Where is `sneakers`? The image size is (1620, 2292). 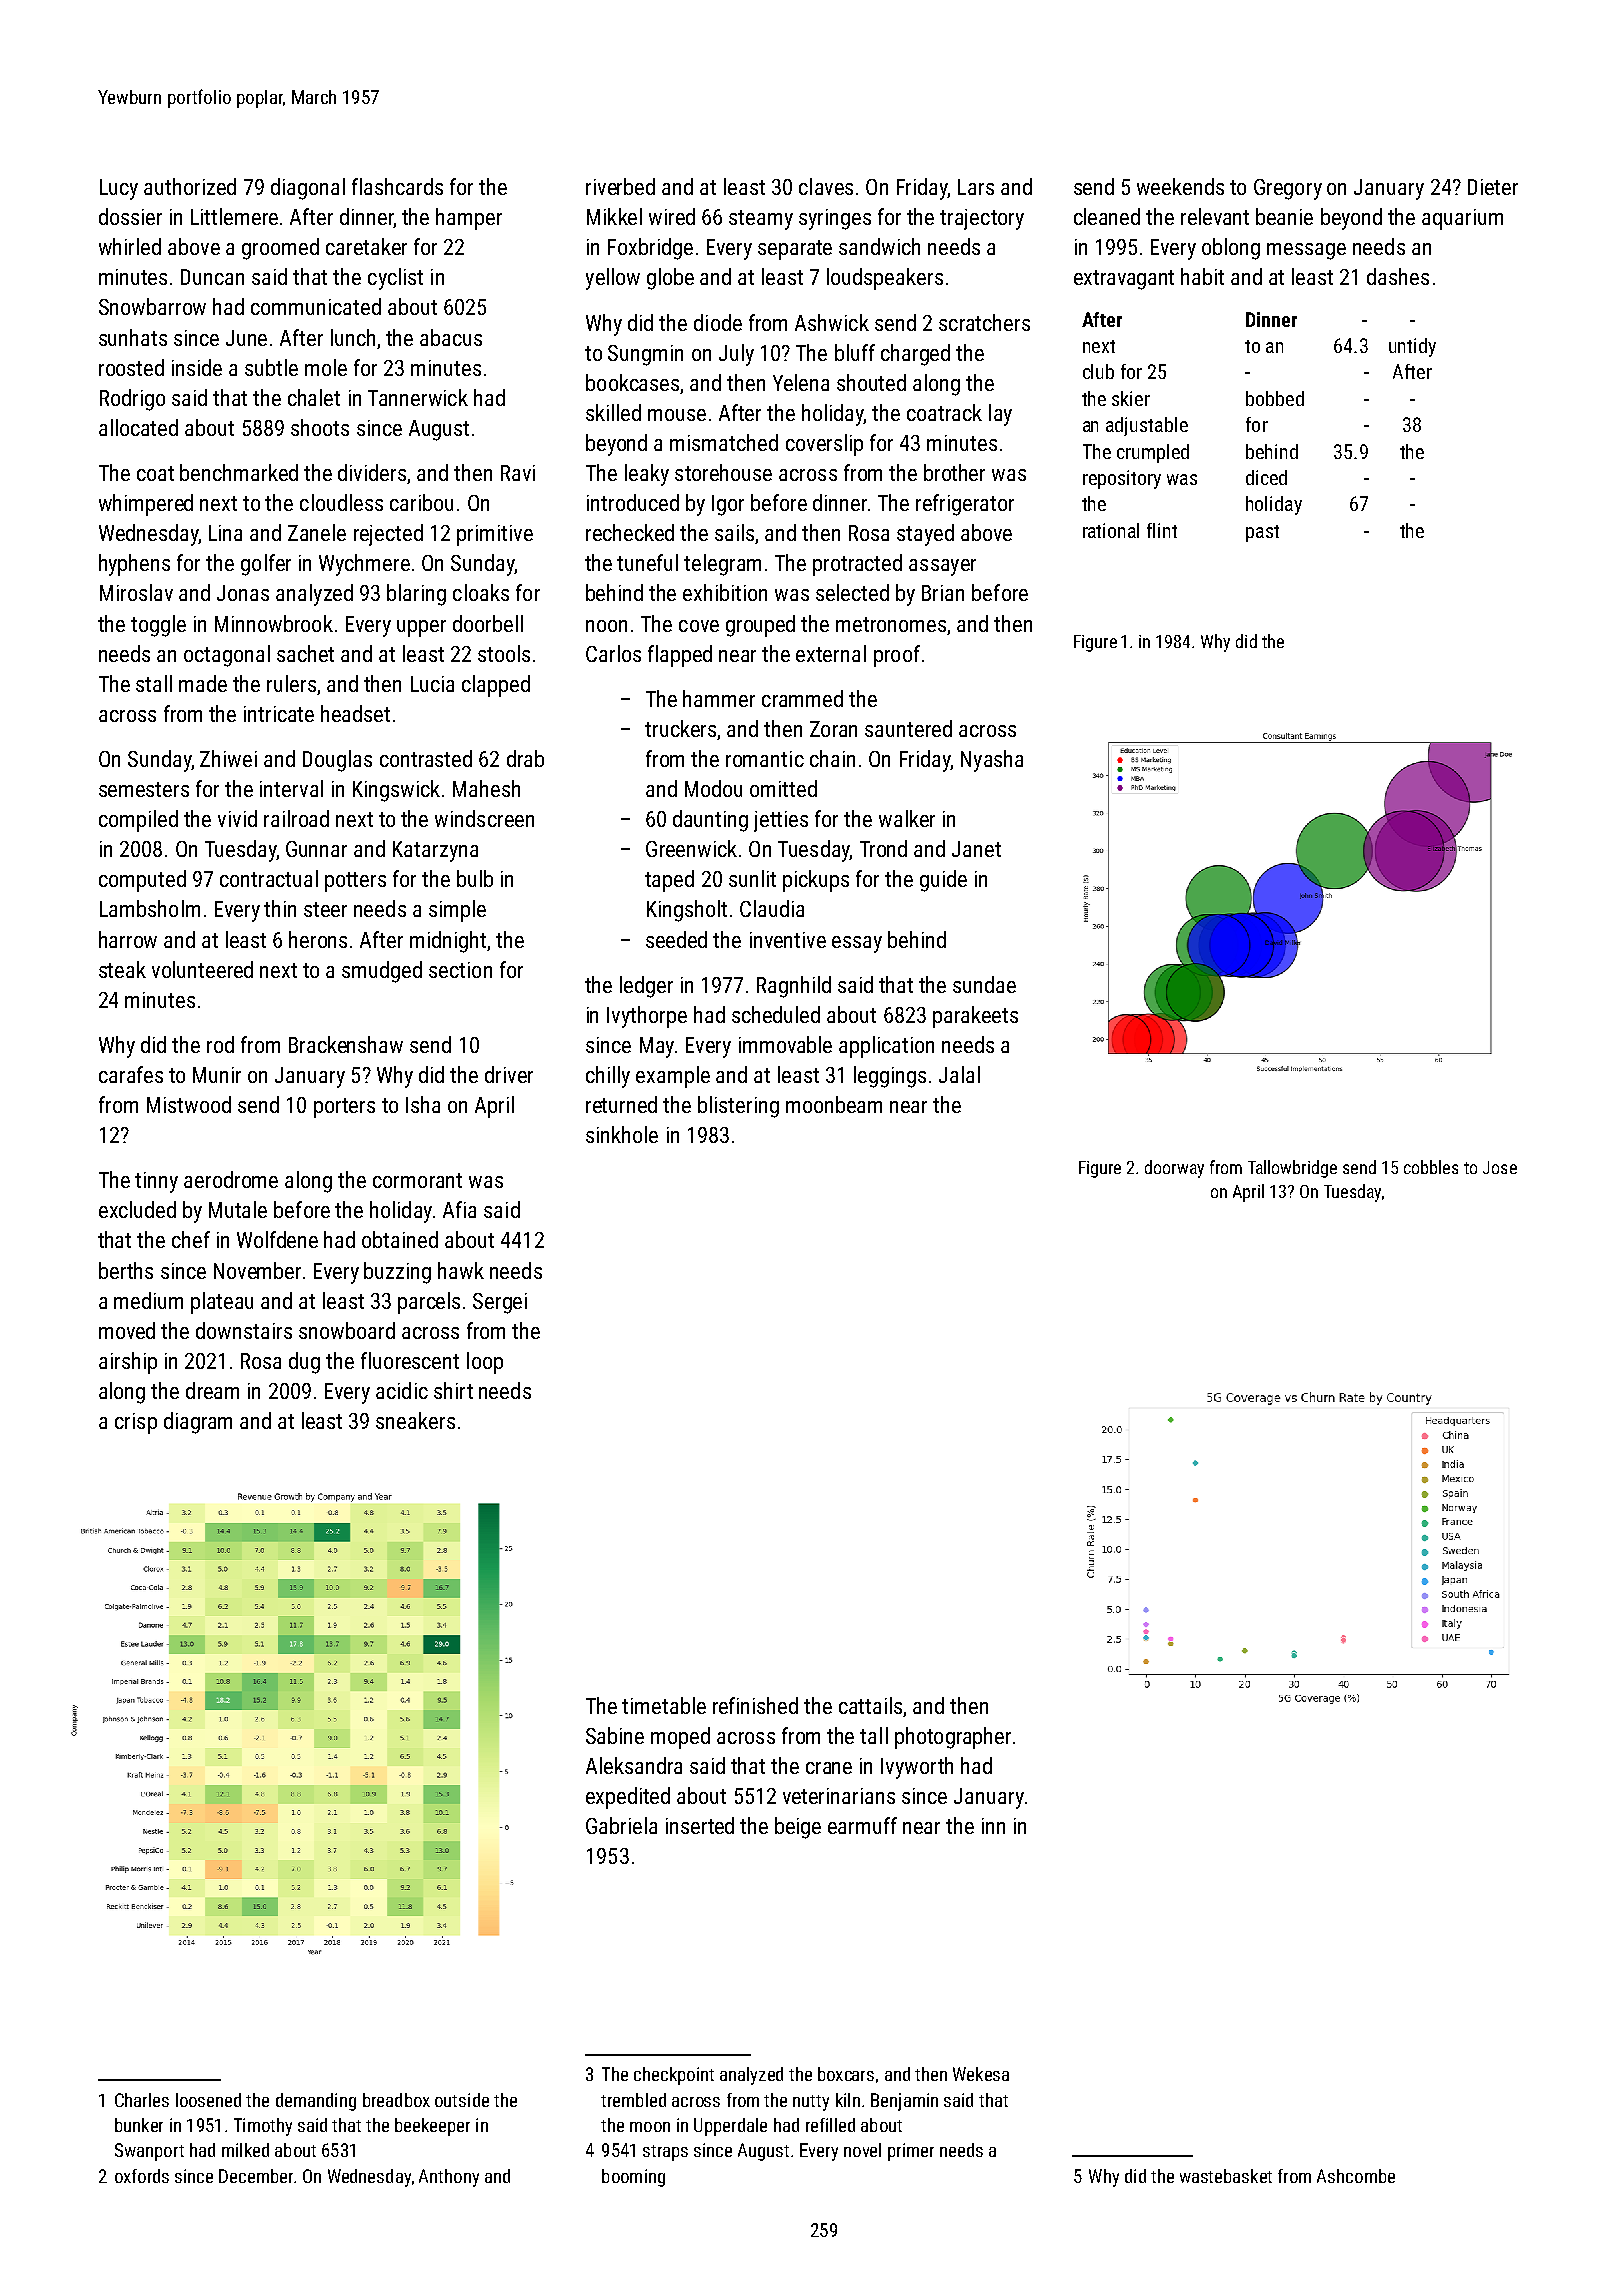
sneakers is located at coordinates (415, 1420).
